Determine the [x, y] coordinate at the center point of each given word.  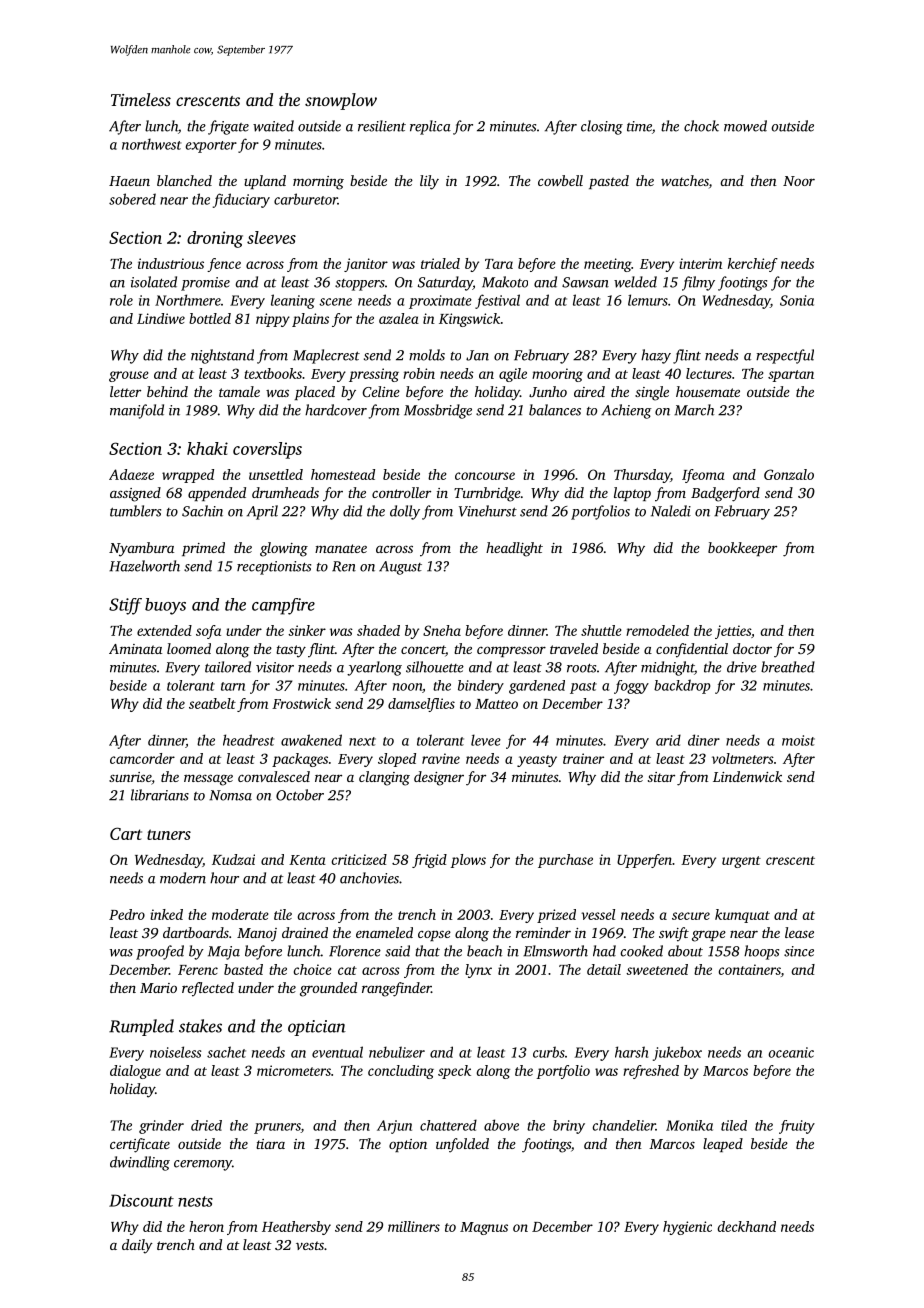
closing [602, 127]
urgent [741, 862]
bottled [210, 318]
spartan [791, 376]
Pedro [127, 914]
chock [701, 126]
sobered [132, 199]
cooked [641, 951]
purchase [565, 861]
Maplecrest [326, 356]
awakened [311, 740]
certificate [140, 1145]
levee [486, 740]
